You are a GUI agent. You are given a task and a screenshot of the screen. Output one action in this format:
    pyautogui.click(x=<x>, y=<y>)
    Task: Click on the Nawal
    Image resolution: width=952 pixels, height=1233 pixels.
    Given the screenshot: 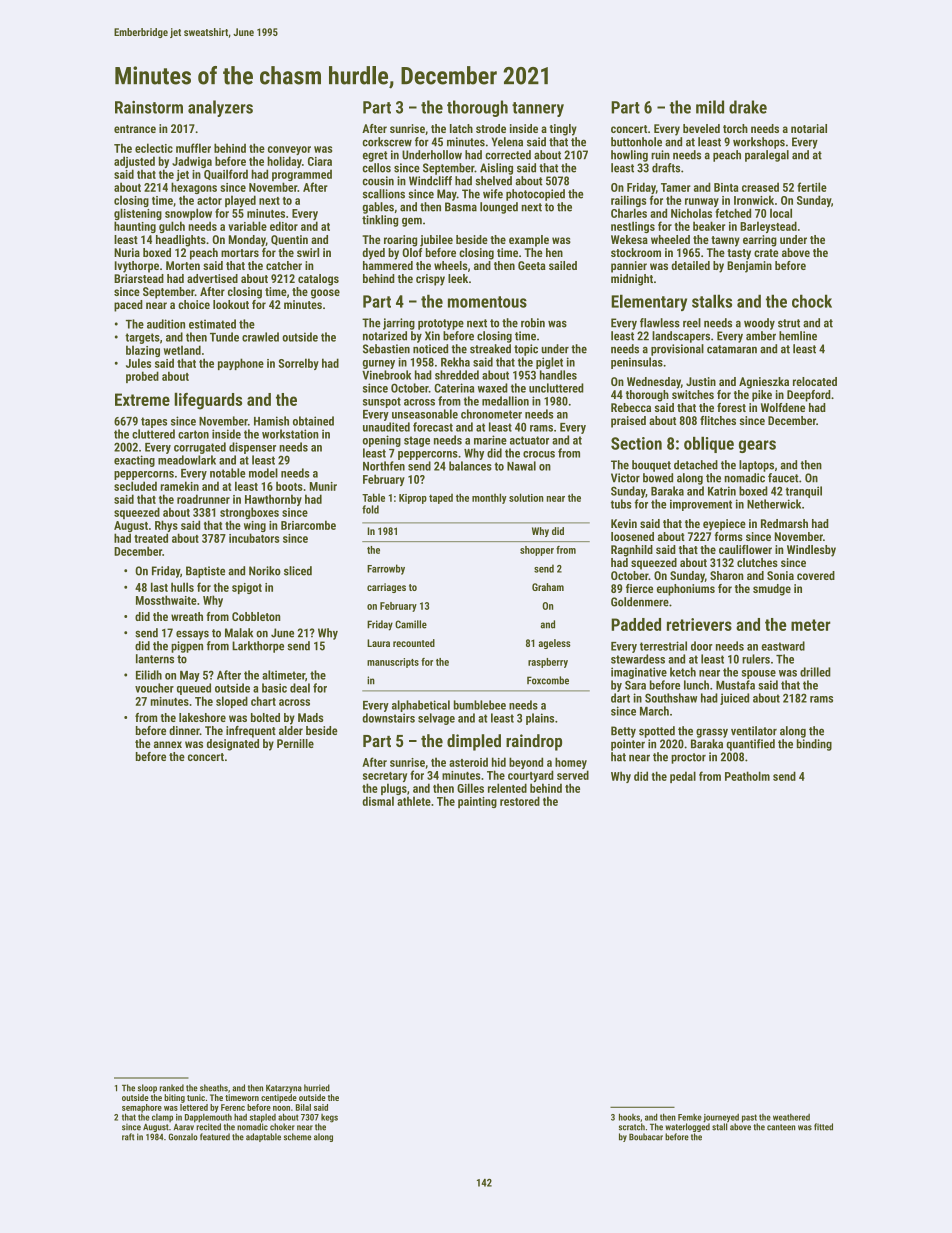 What is the action you would take?
    pyautogui.click(x=521, y=466)
